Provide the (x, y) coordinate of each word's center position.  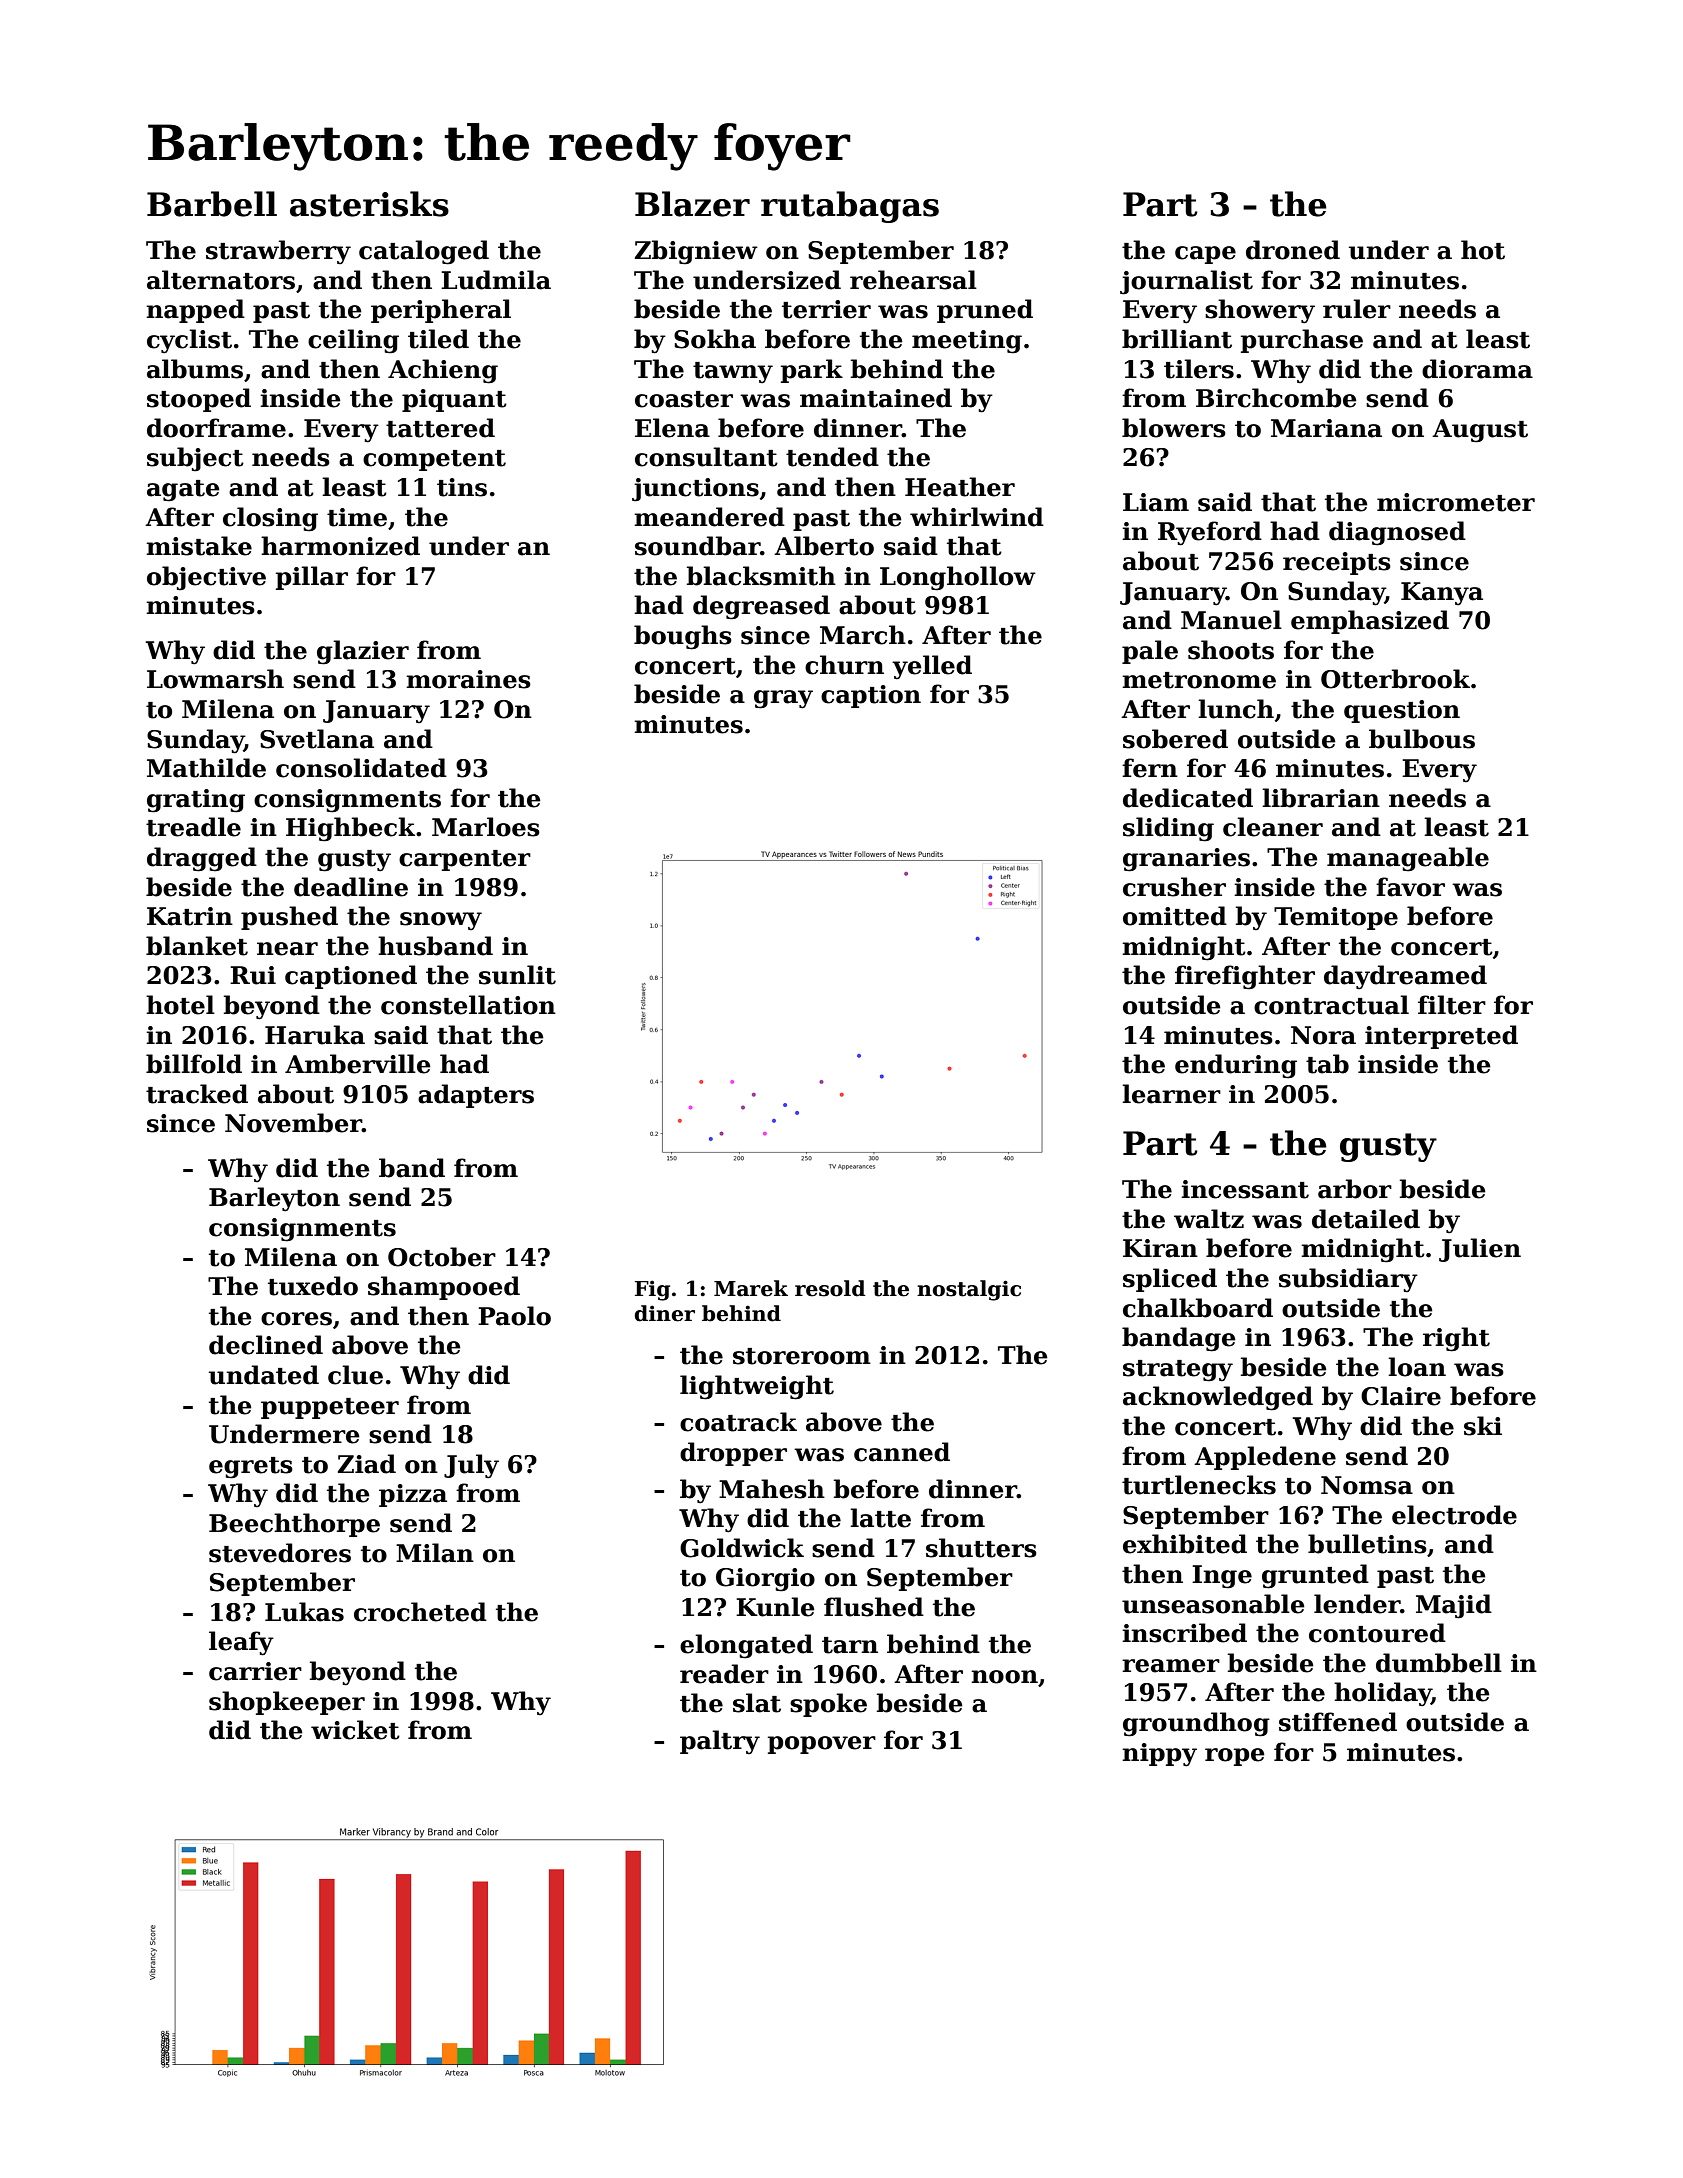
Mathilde (206, 768)
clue (355, 1375)
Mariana (1326, 428)
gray (783, 699)
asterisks (369, 204)
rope (1235, 1757)
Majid (1454, 1606)
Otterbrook (1395, 679)
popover (822, 1745)
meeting (967, 342)
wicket (355, 1730)
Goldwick (742, 1548)
